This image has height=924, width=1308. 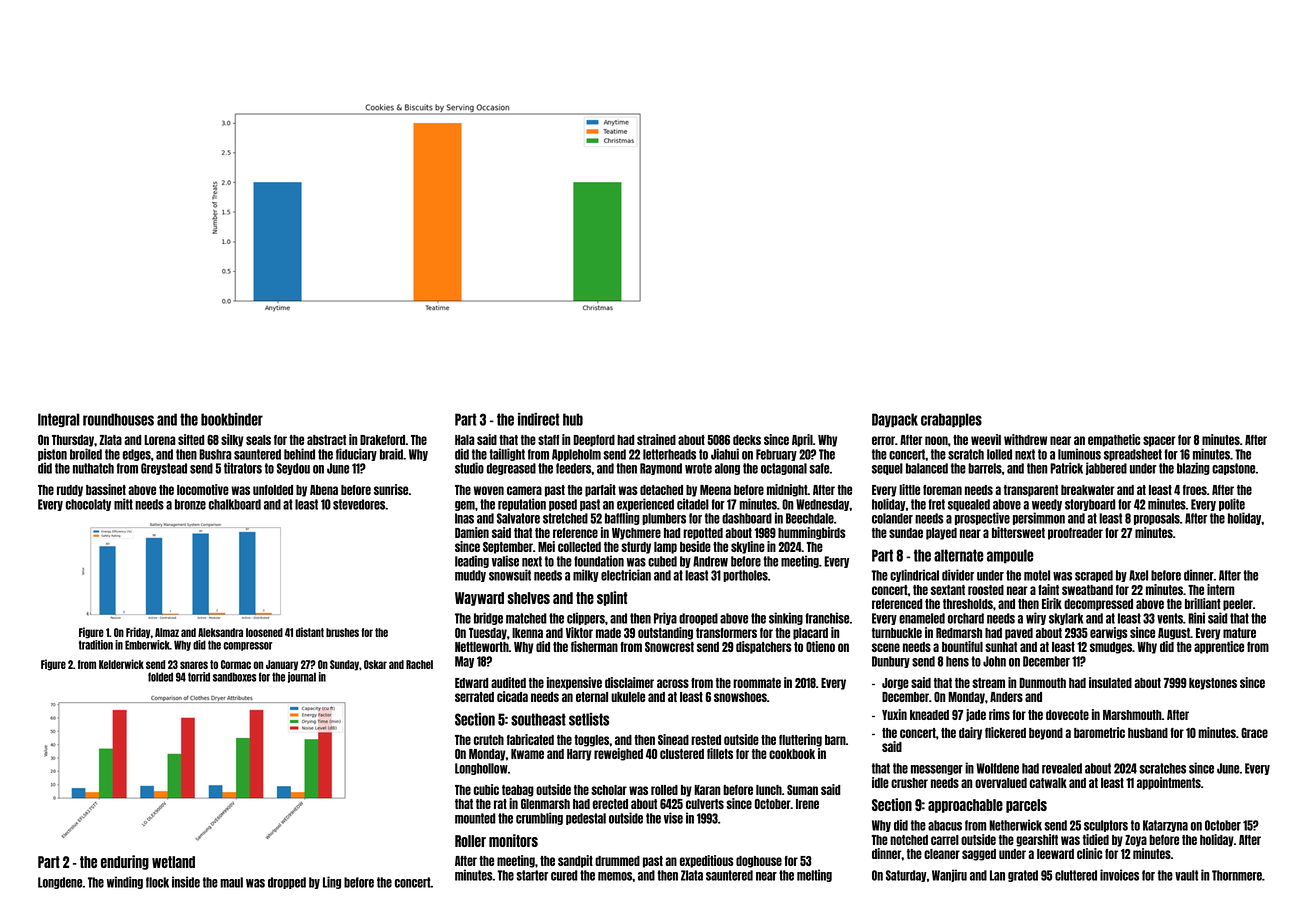 I want to click on tradition, so click(x=96, y=645).
